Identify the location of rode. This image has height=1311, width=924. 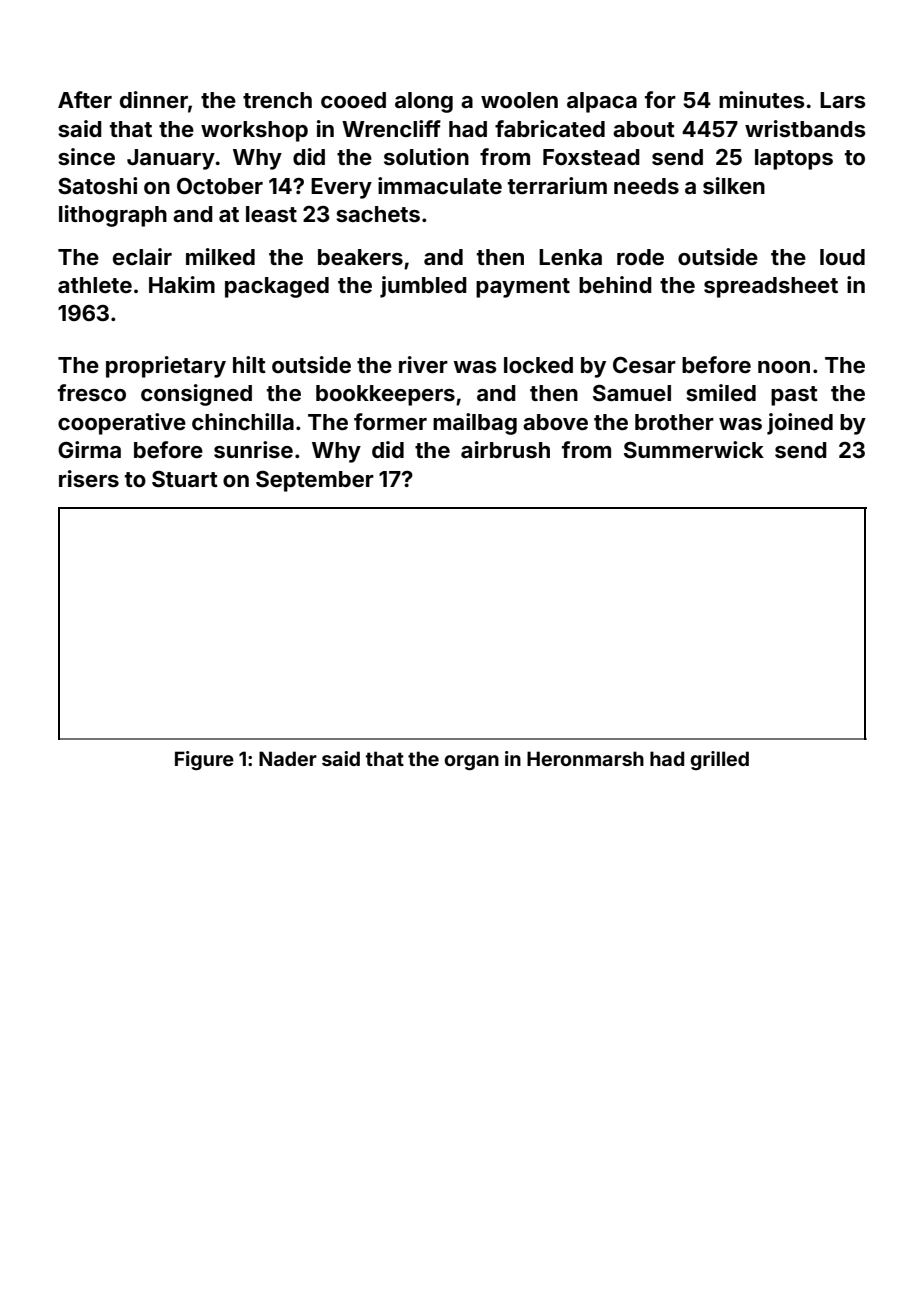
(640, 257).
